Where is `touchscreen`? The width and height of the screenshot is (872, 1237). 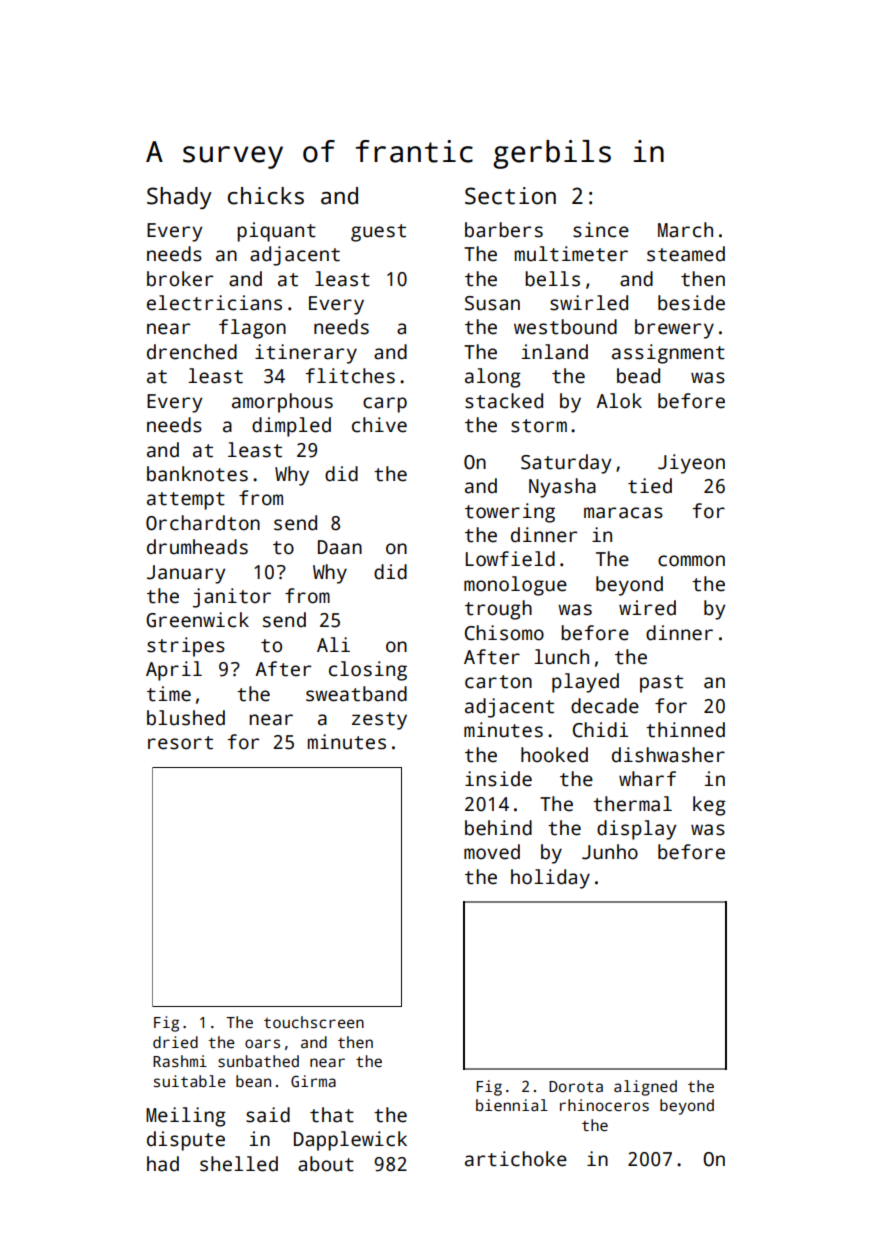
touchscreen is located at coordinates (314, 1022).
